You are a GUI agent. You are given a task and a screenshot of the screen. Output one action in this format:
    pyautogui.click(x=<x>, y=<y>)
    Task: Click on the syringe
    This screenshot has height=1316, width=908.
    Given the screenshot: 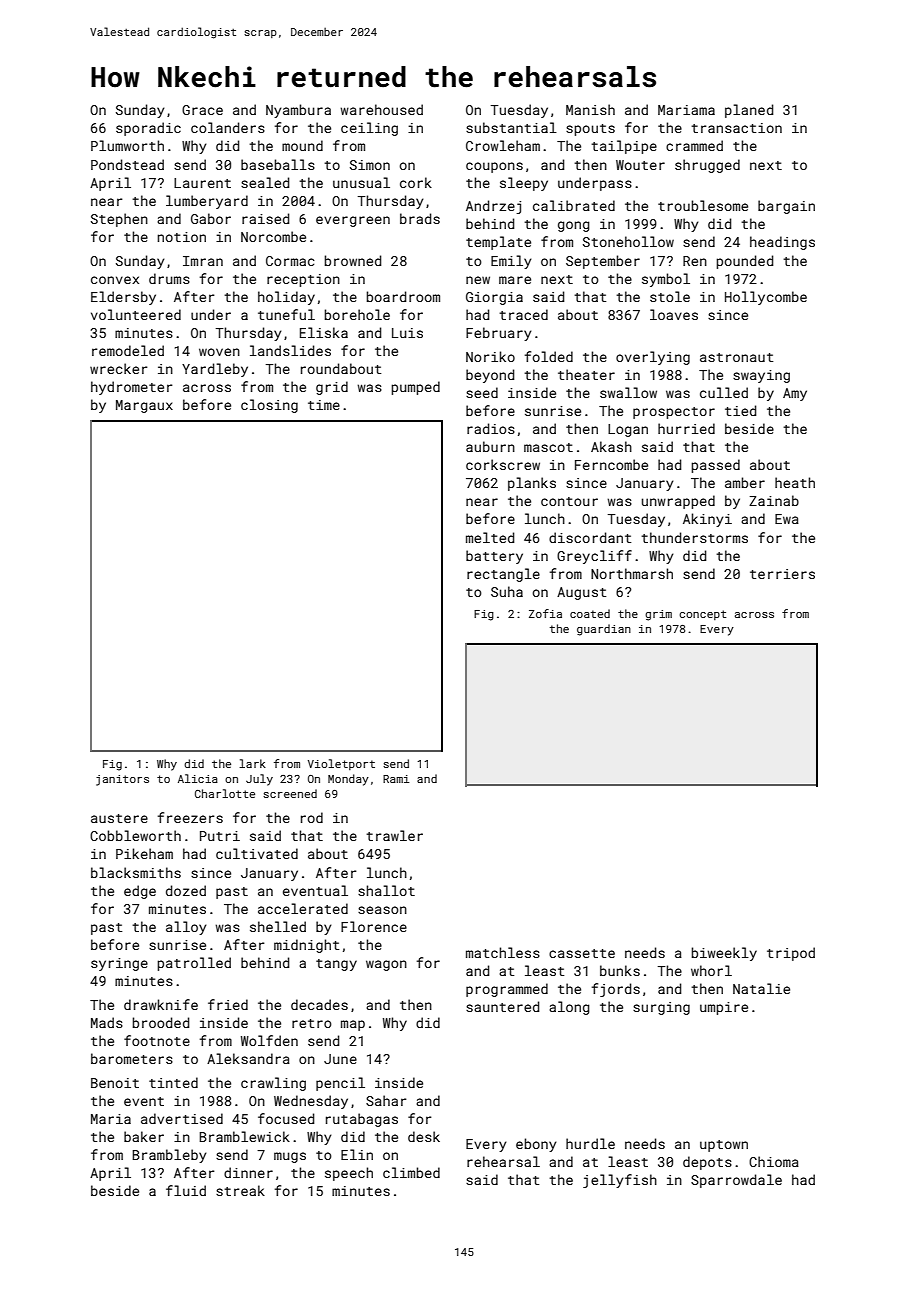 What is the action you would take?
    pyautogui.click(x=119, y=964)
